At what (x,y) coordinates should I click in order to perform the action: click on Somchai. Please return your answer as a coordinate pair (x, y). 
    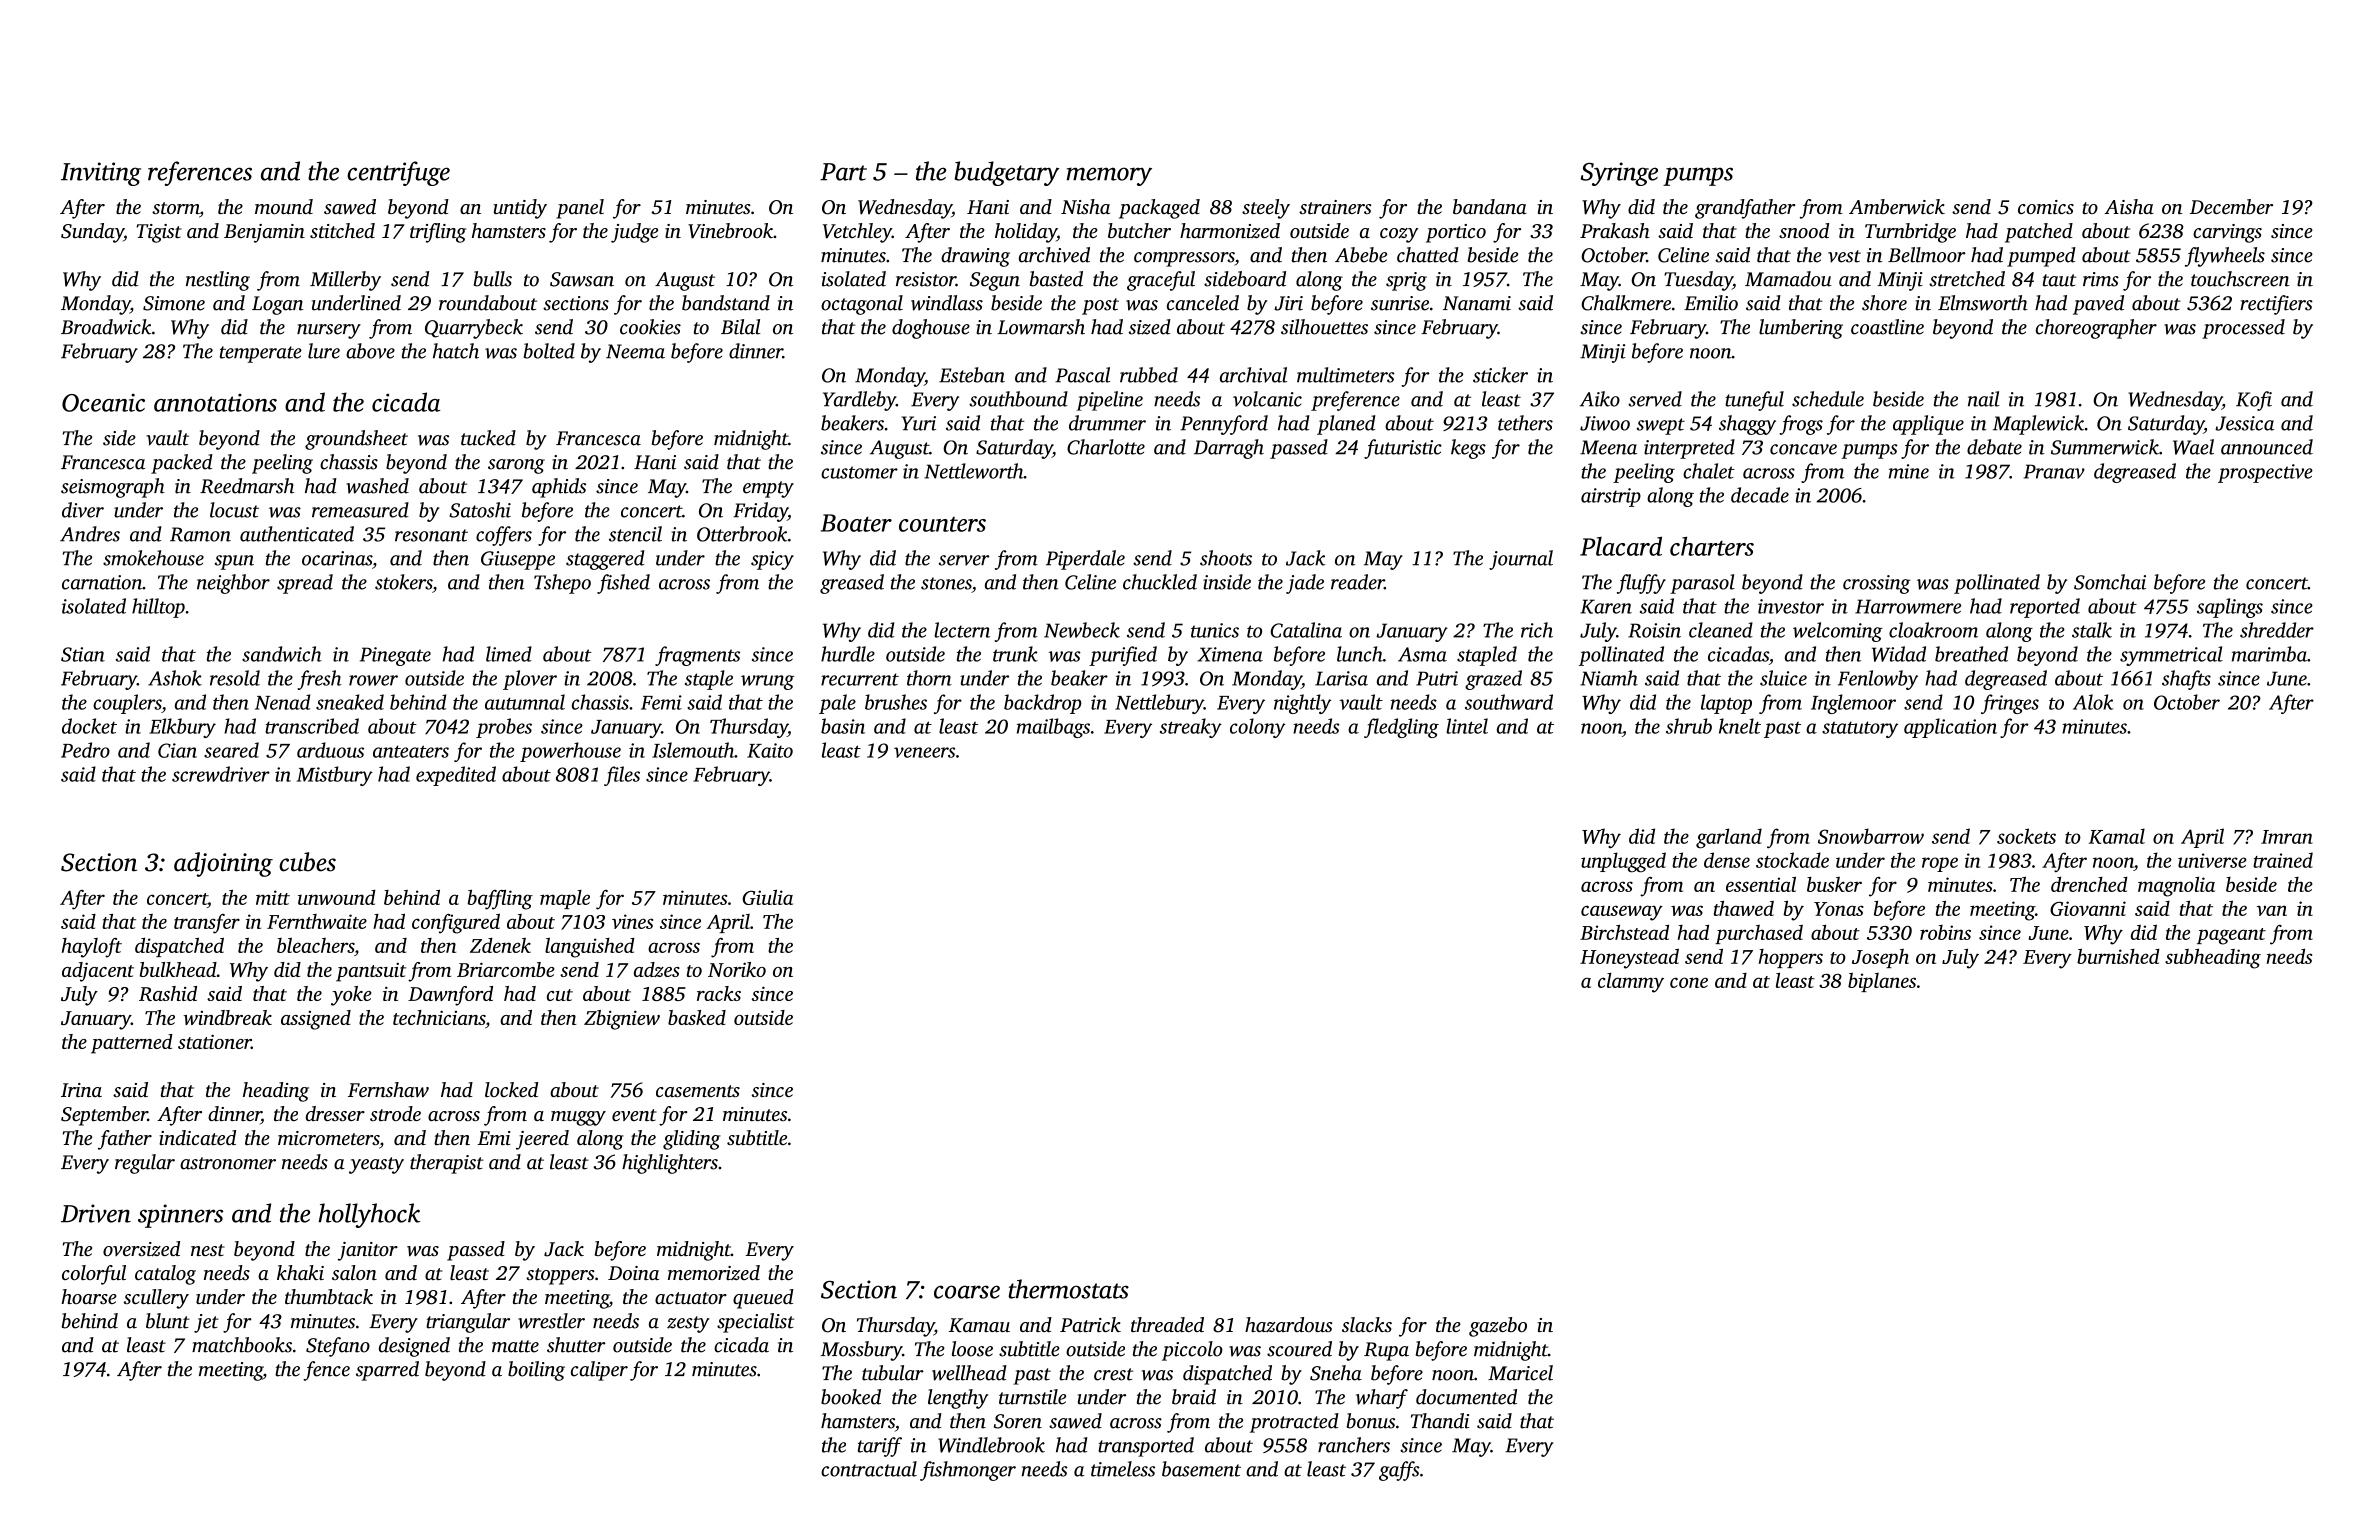
    Looking at the image, I should click on (2110, 582).
